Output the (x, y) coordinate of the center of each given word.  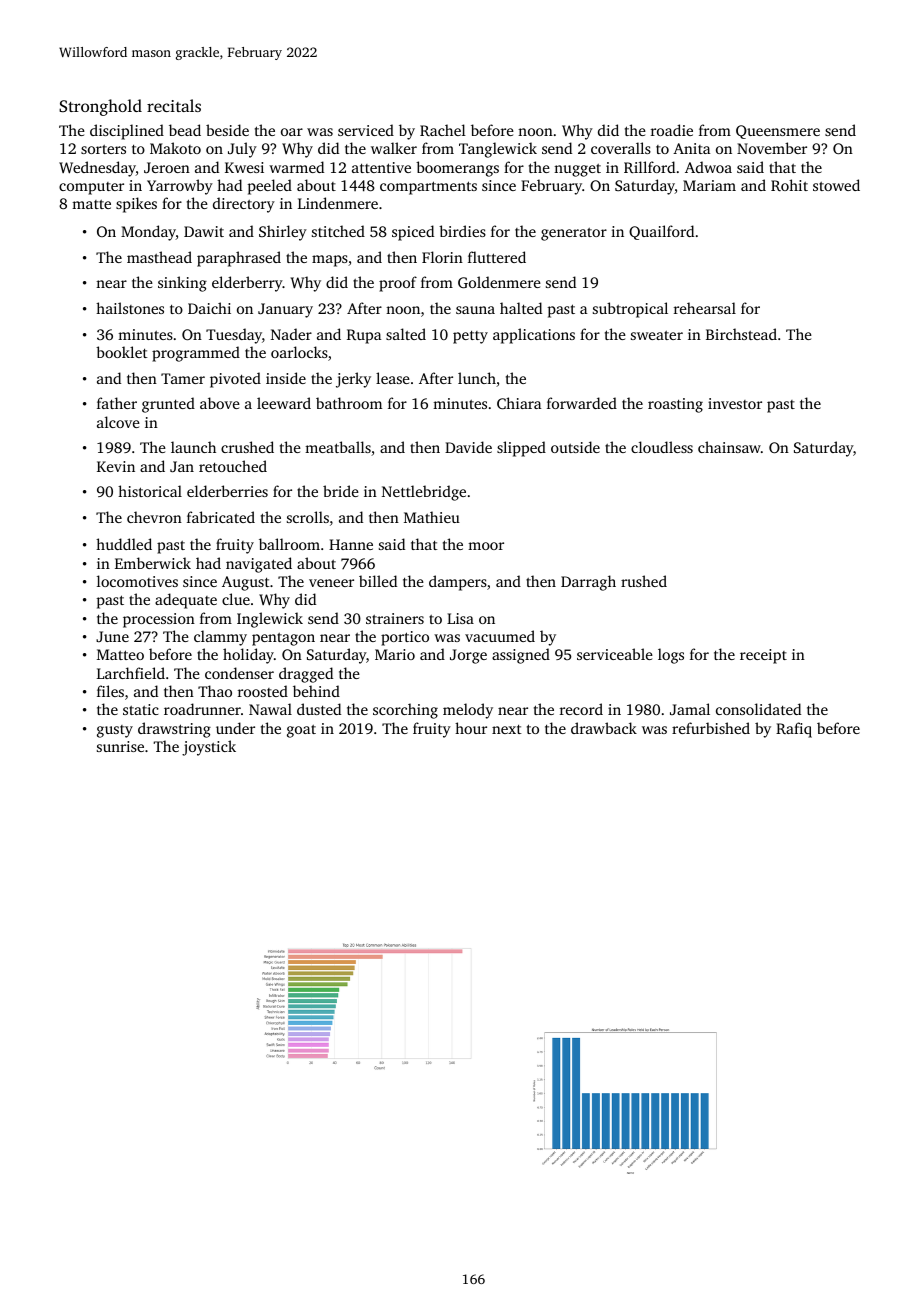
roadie (672, 130)
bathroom (349, 403)
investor (735, 403)
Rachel (443, 130)
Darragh (588, 583)
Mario (395, 654)
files (110, 691)
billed (378, 581)
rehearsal (705, 308)
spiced (413, 233)
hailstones (130, 308)
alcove (118, 422)
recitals (174, 105)
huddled (124, 544)
